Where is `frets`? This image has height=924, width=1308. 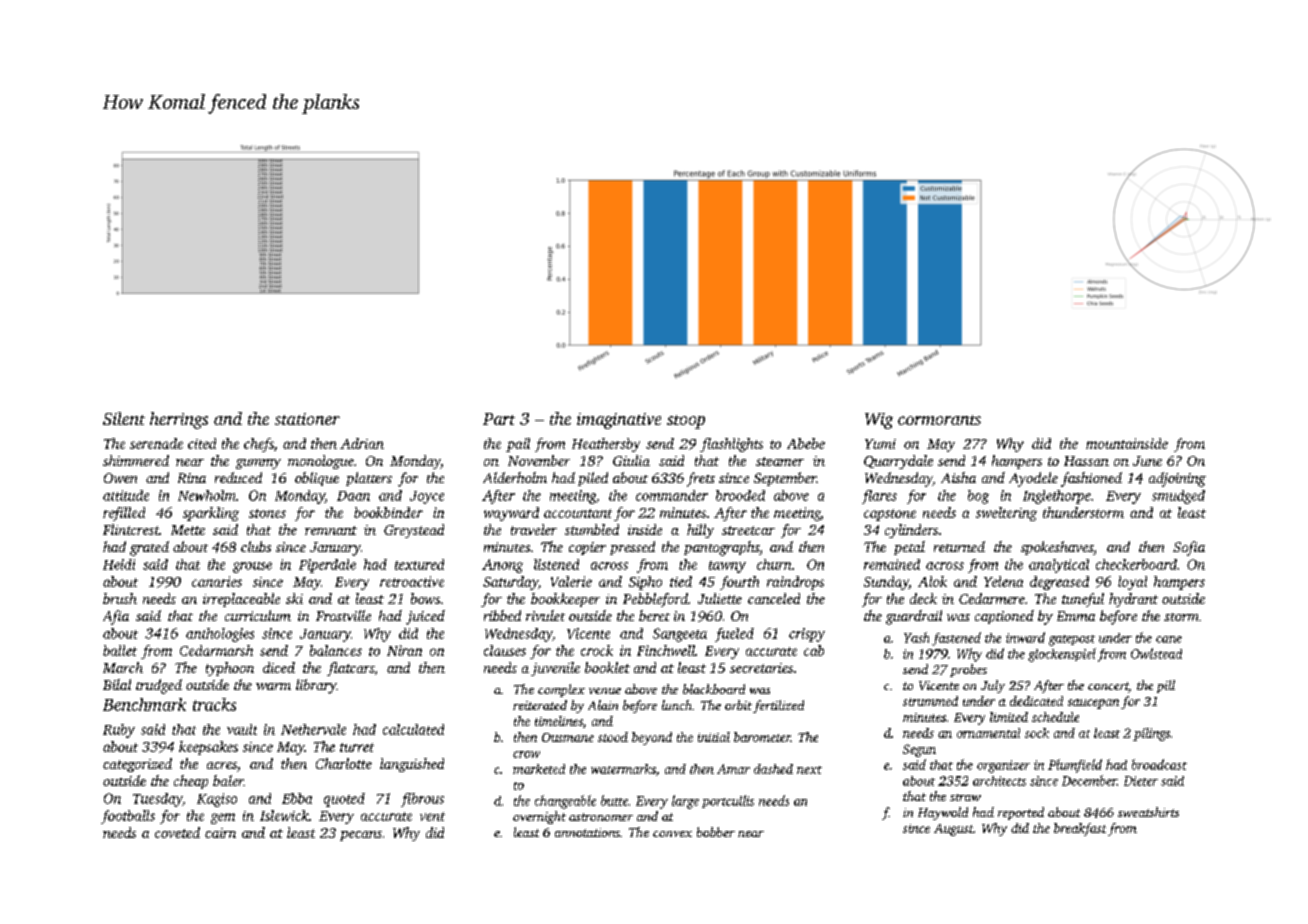 frets is located at coordinates (701, 479).
